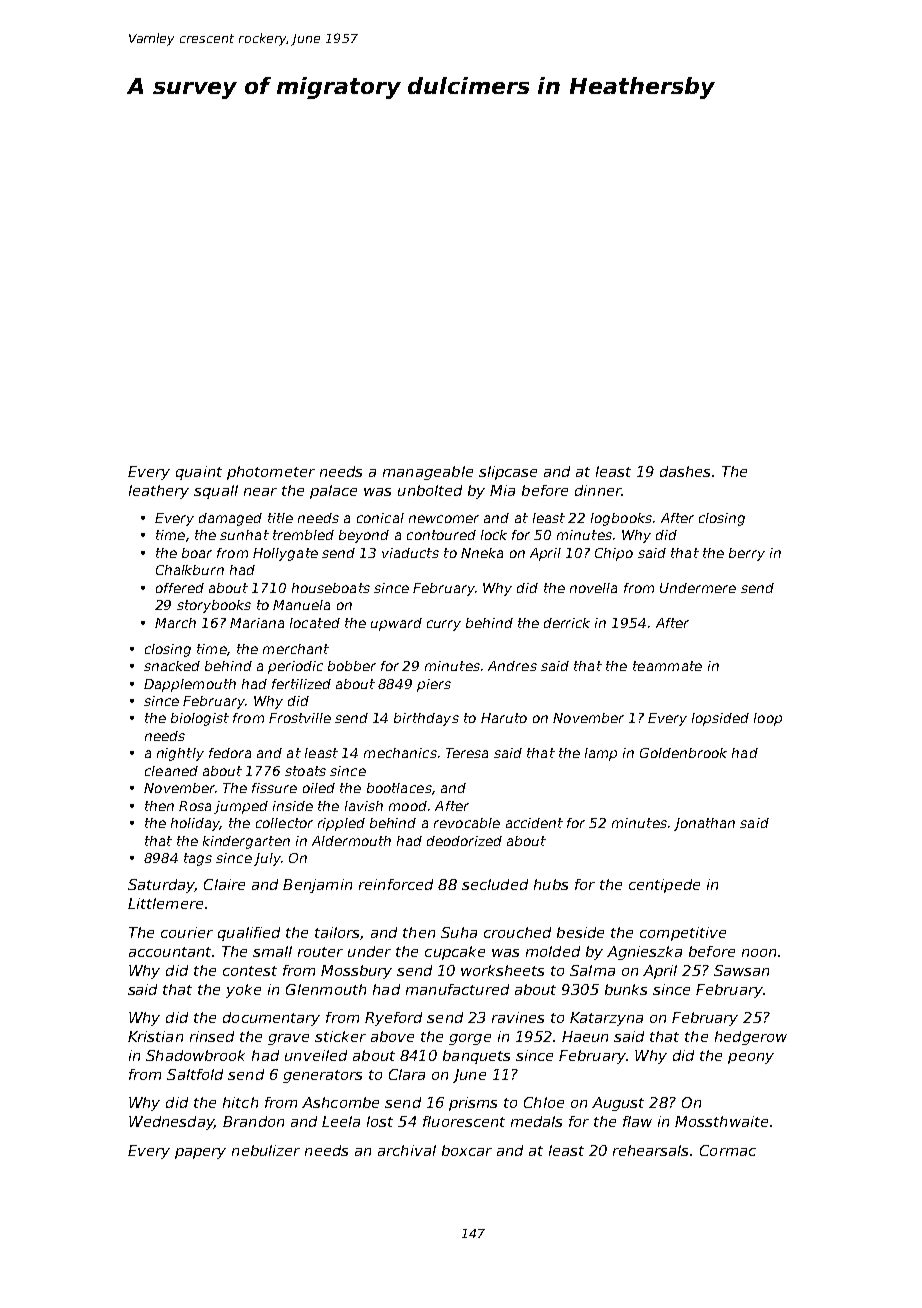 This screenshot has height=1308, width=922. What do you see at coordinates (400, 753) in the screenshot?
I see `mechanics` at bounding box center [400, 753].
